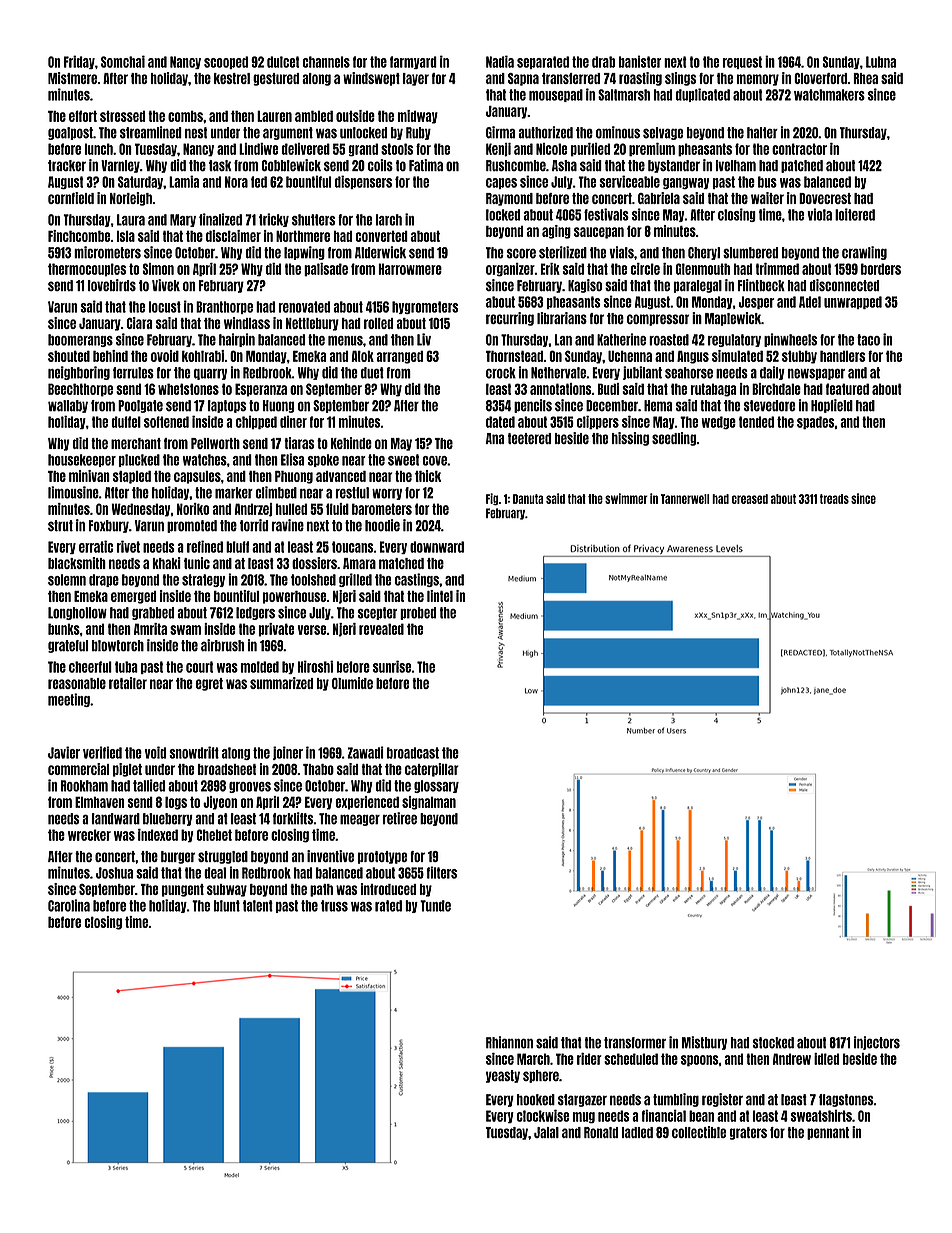 The width and height of the image is (952, 1233). Describe the element at coordinates (631, 1059) in the image. I see `scheduled` at that location.
